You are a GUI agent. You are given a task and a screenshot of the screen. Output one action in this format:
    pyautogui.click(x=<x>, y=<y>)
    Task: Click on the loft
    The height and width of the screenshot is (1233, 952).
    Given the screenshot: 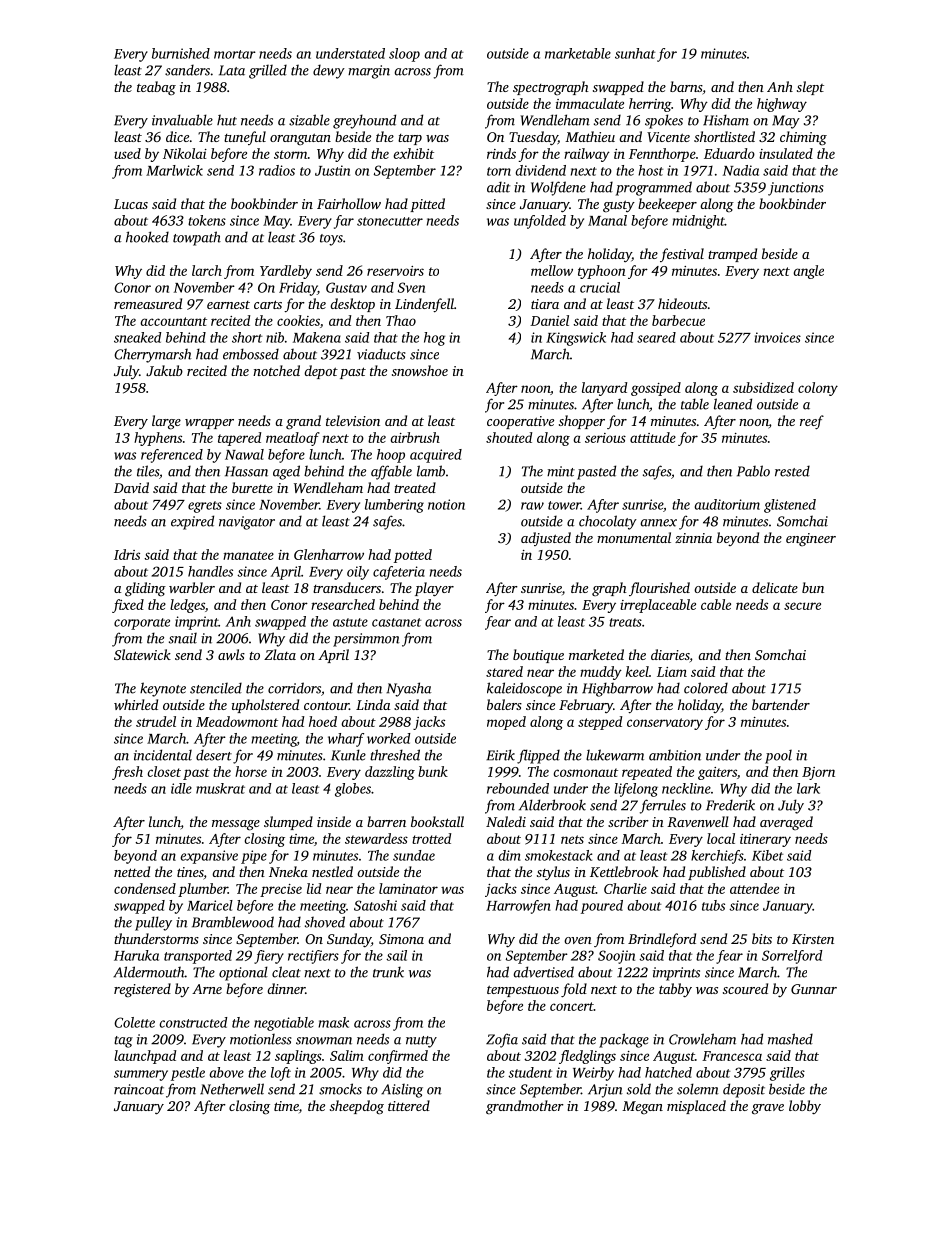 What is the action you would take?
    pyautogui.click(x=281, y=1074)
